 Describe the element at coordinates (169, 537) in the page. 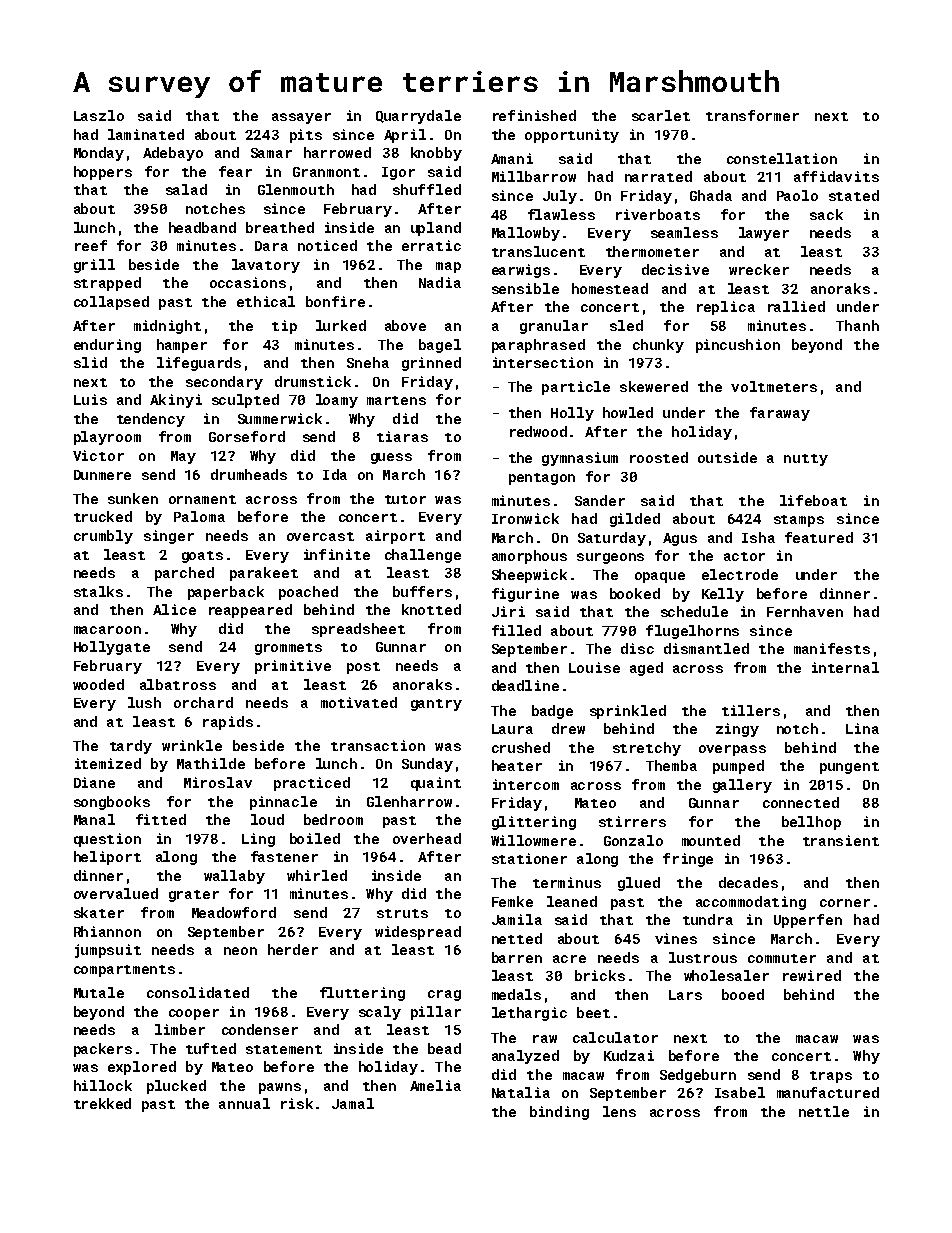

I see `singer` at that location.
